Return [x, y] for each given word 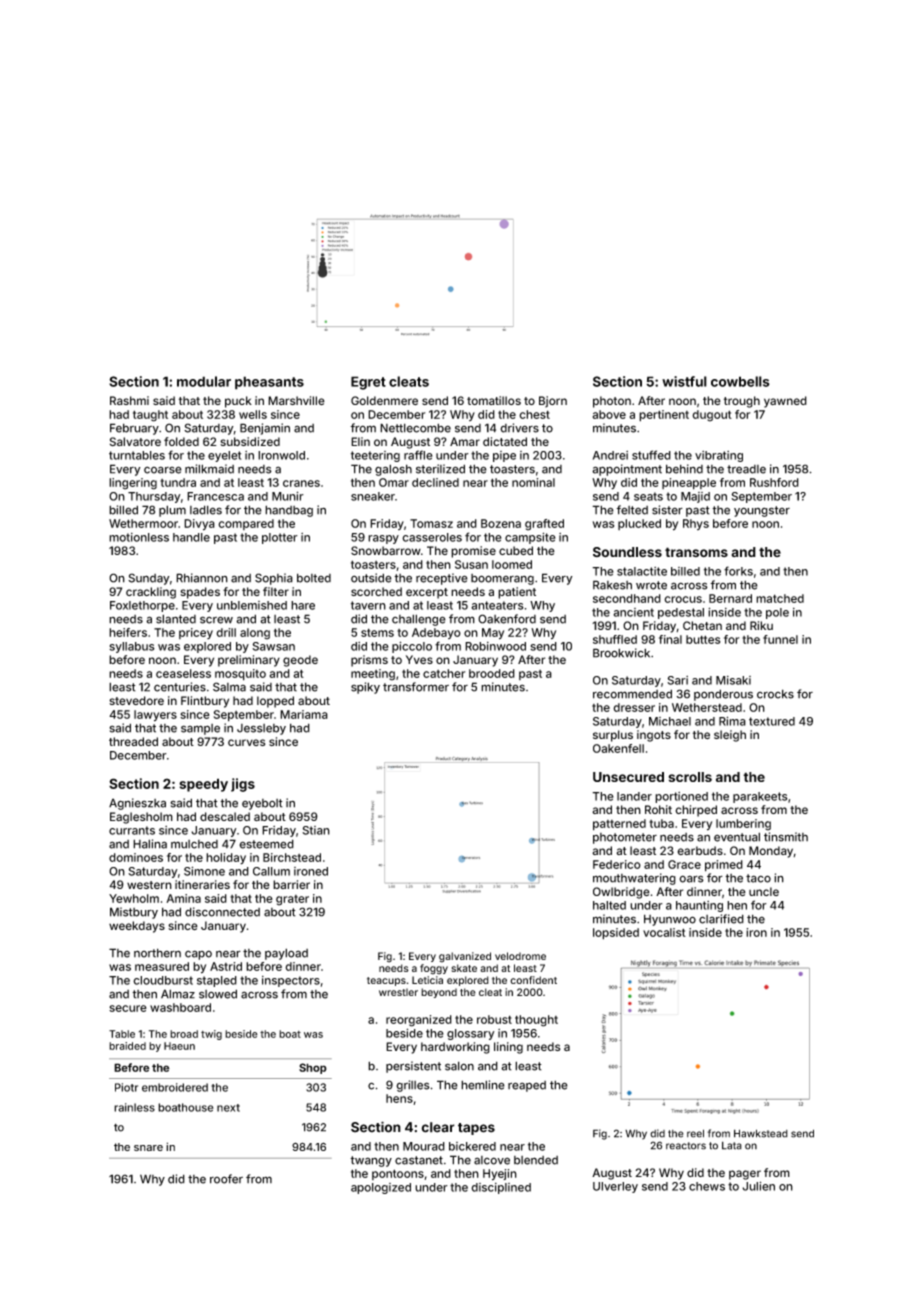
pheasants [269, 383]
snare [148, 1148]
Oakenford [507, 619]
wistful [684, 381]
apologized [381, 1188]
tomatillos [494, 400]
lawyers [155, 716]
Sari [677, 680]
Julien [758, 1186]
